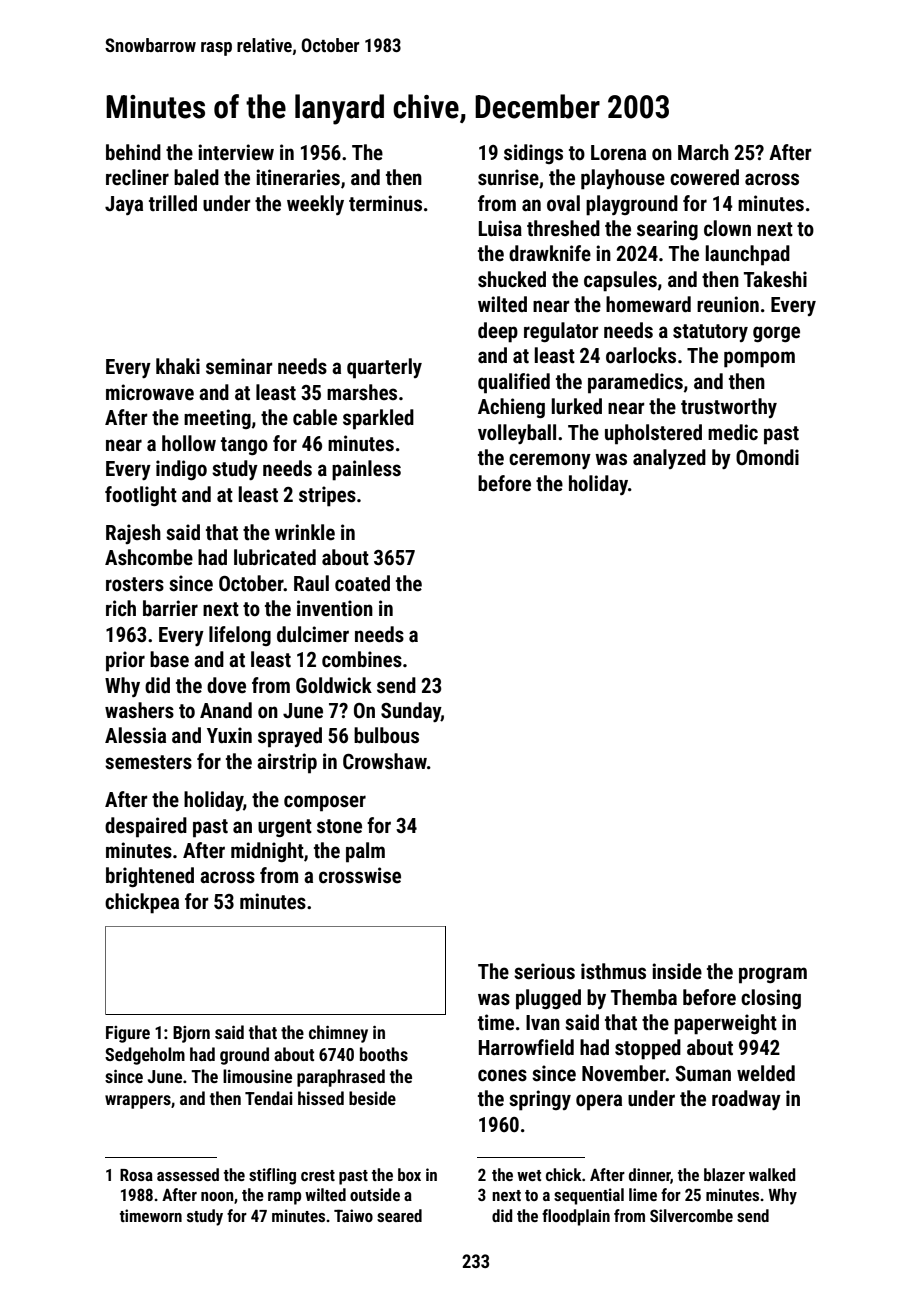  I want to click on barrier, so click(170, 608).
